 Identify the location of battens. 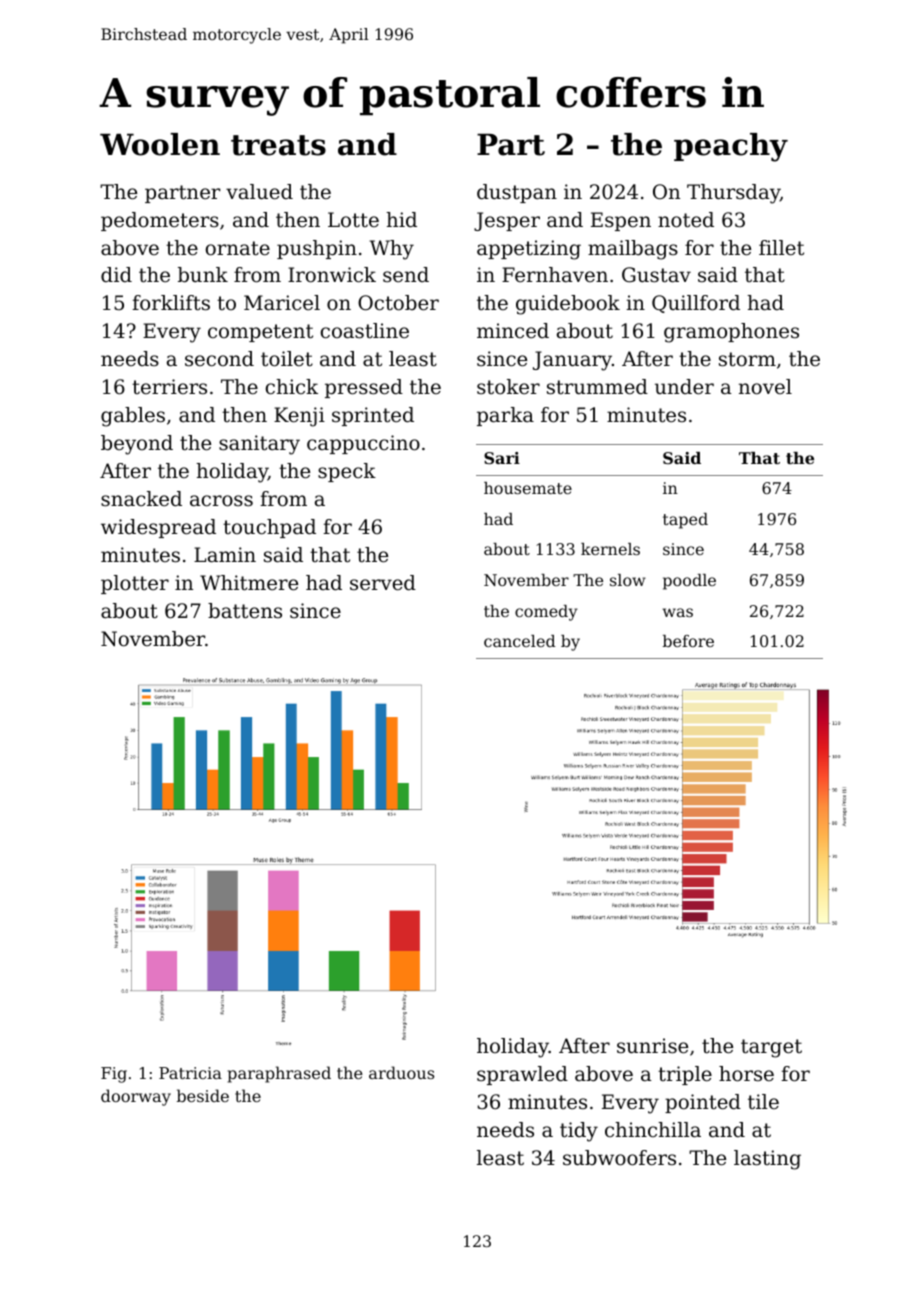
(245, 611).
